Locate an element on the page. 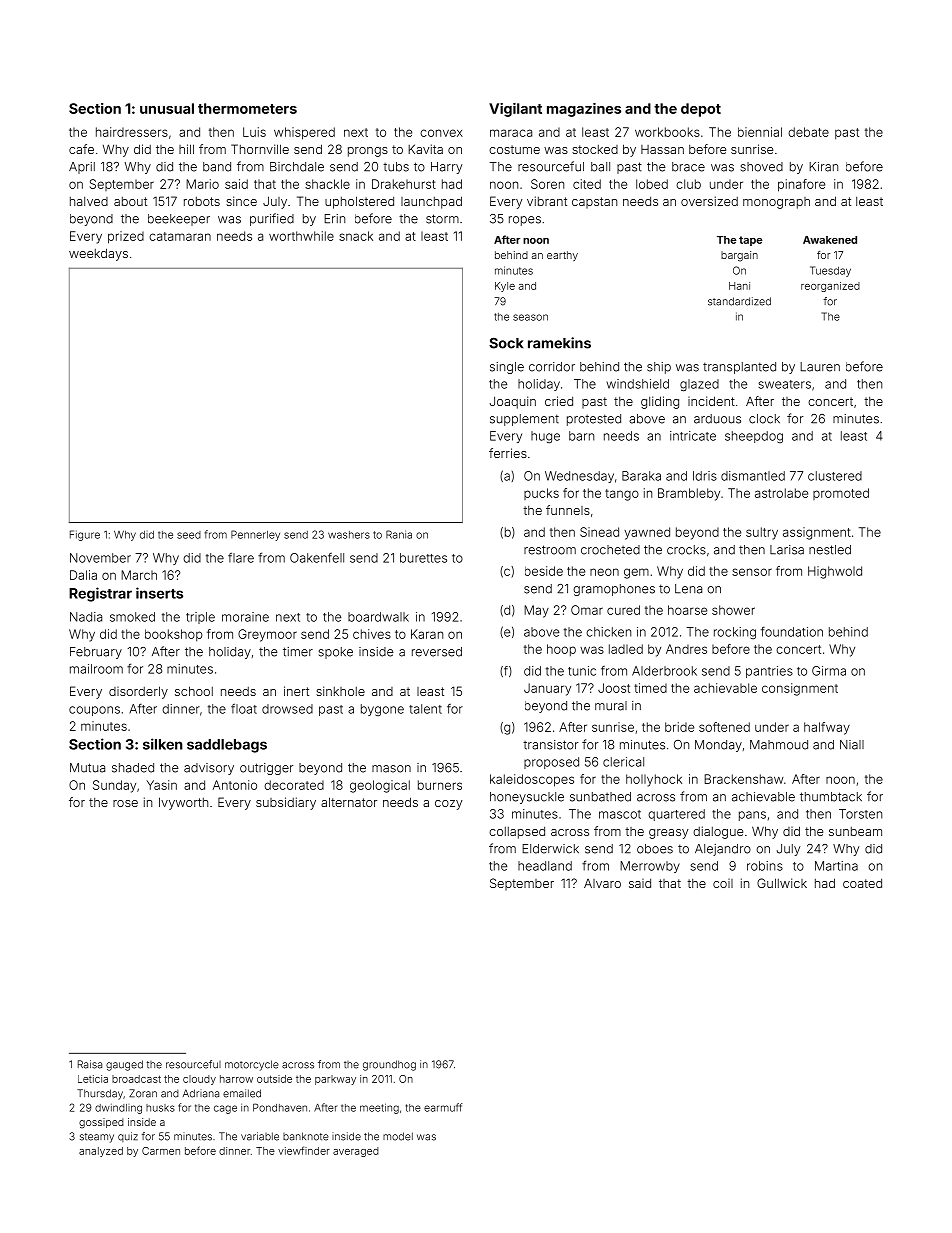  coated is located at coordinates (862, 883).
